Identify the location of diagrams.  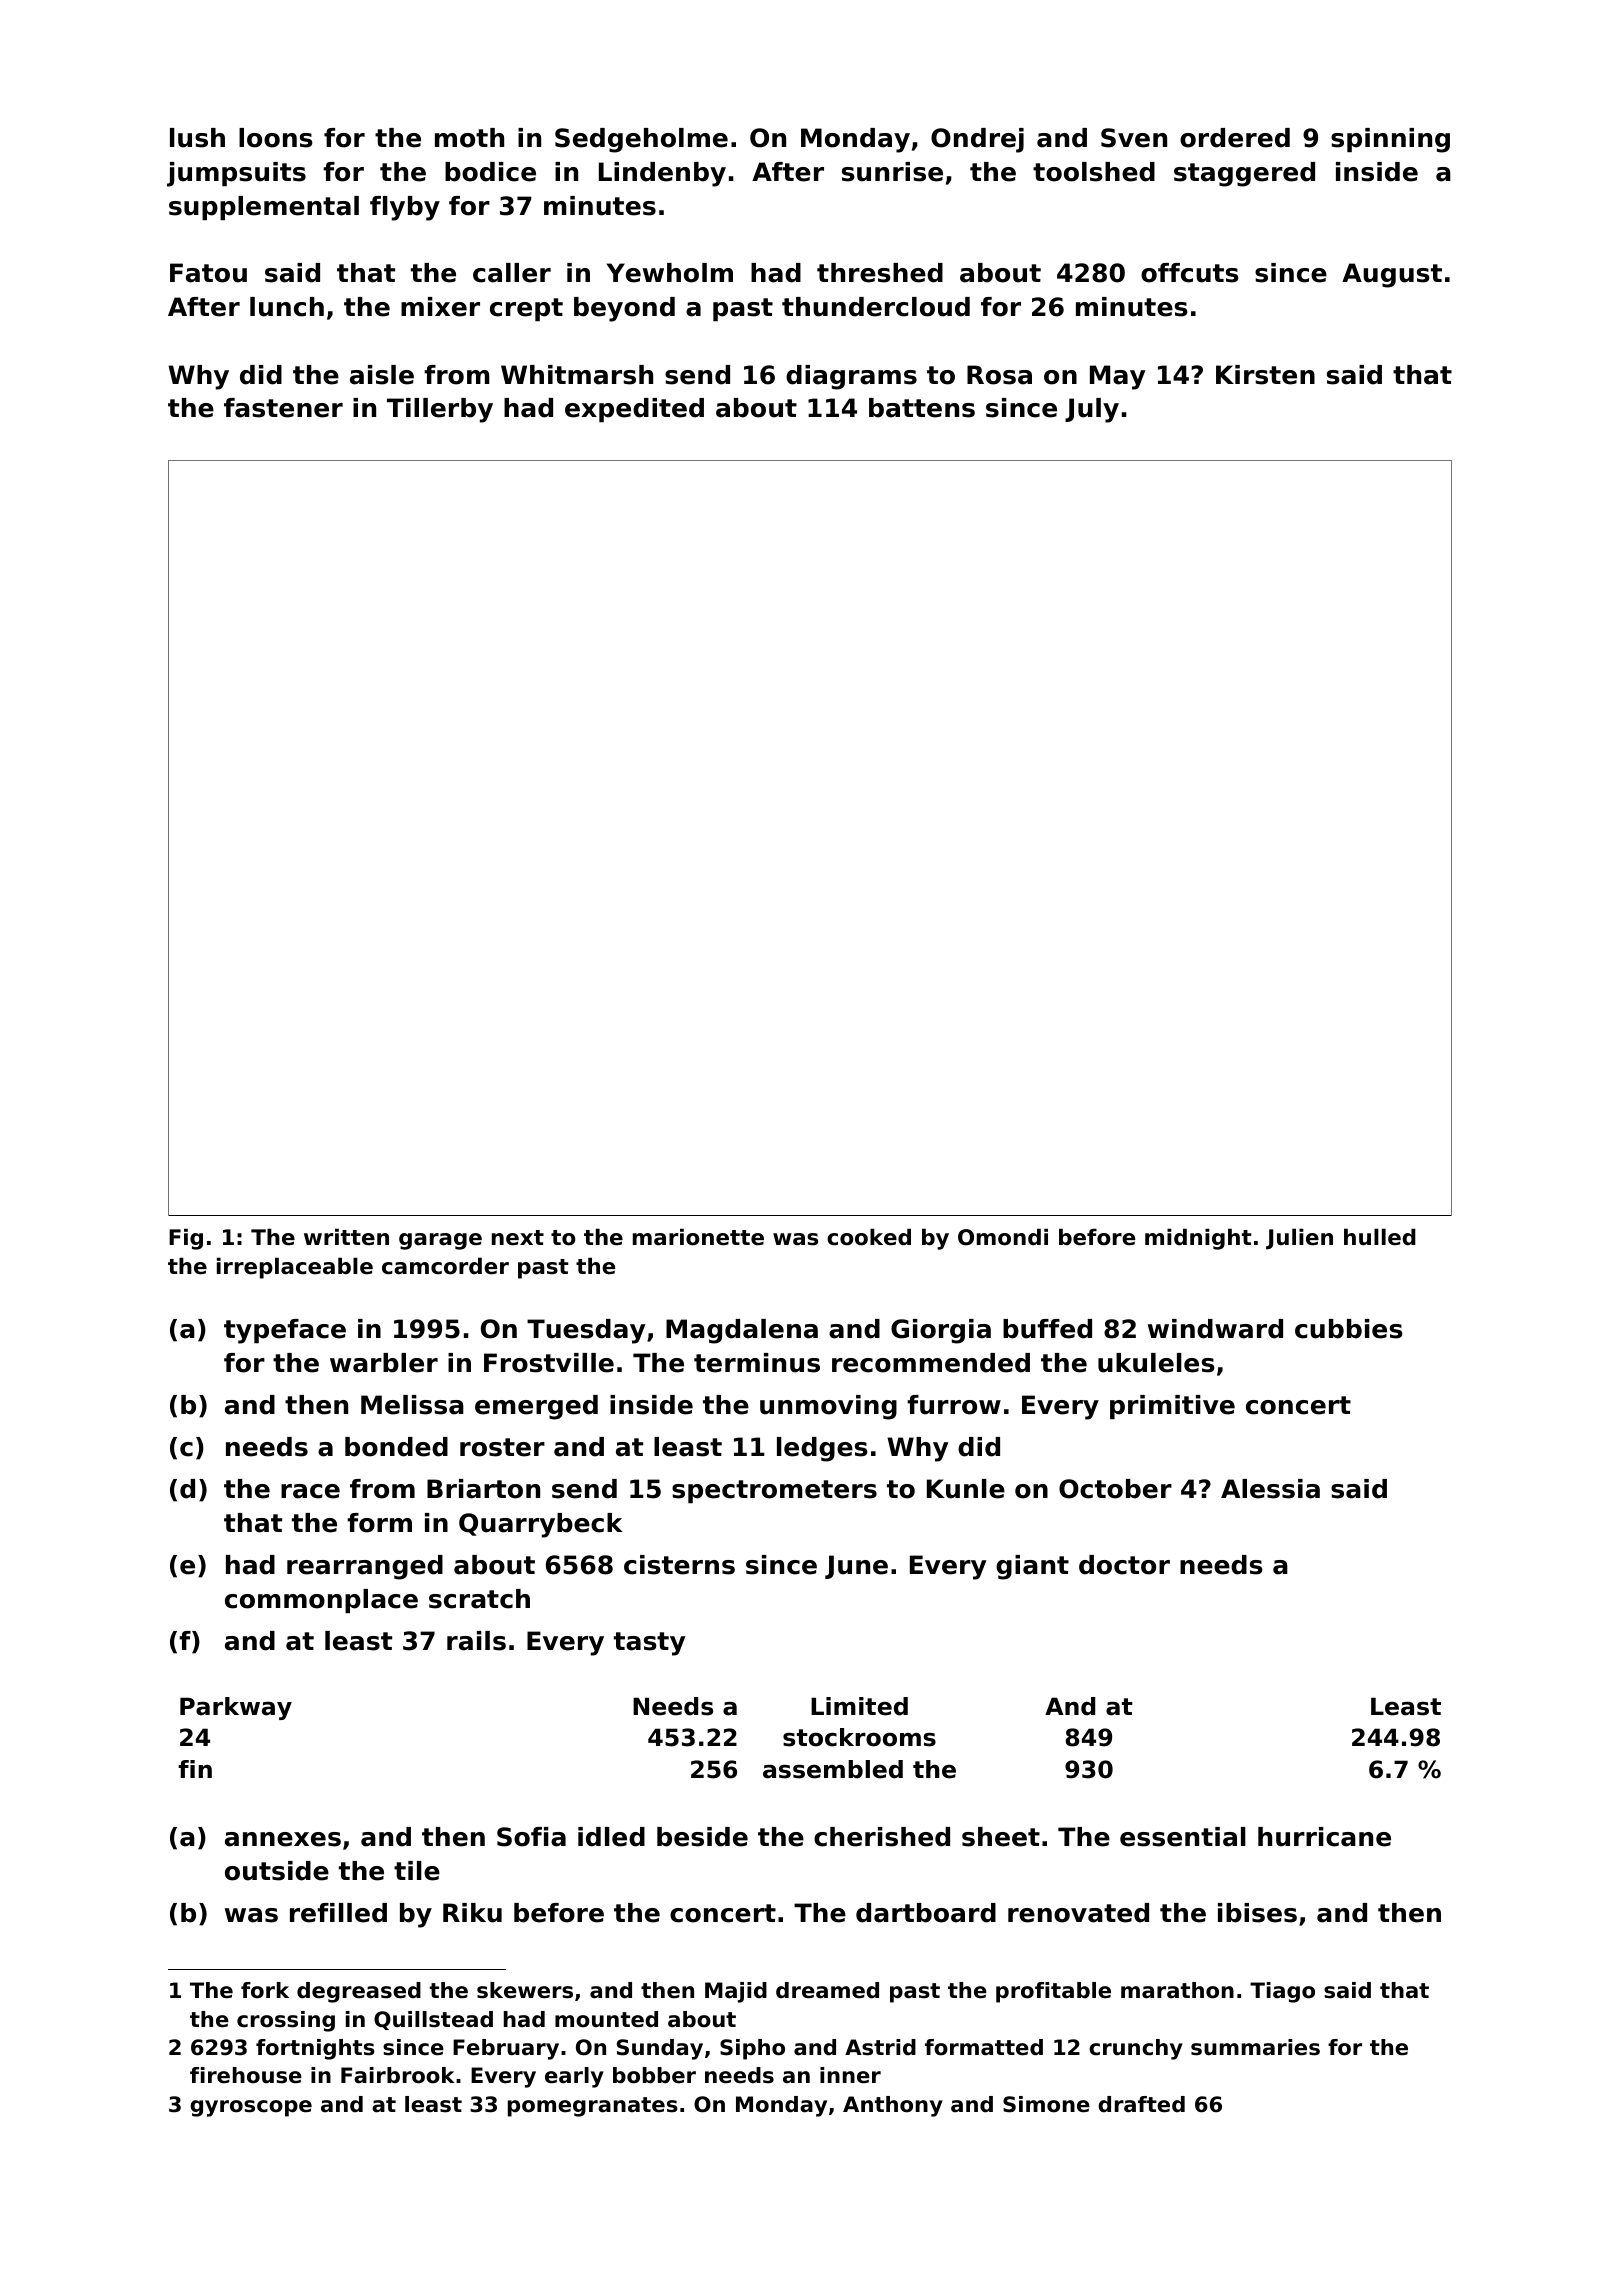
(851, 377).
